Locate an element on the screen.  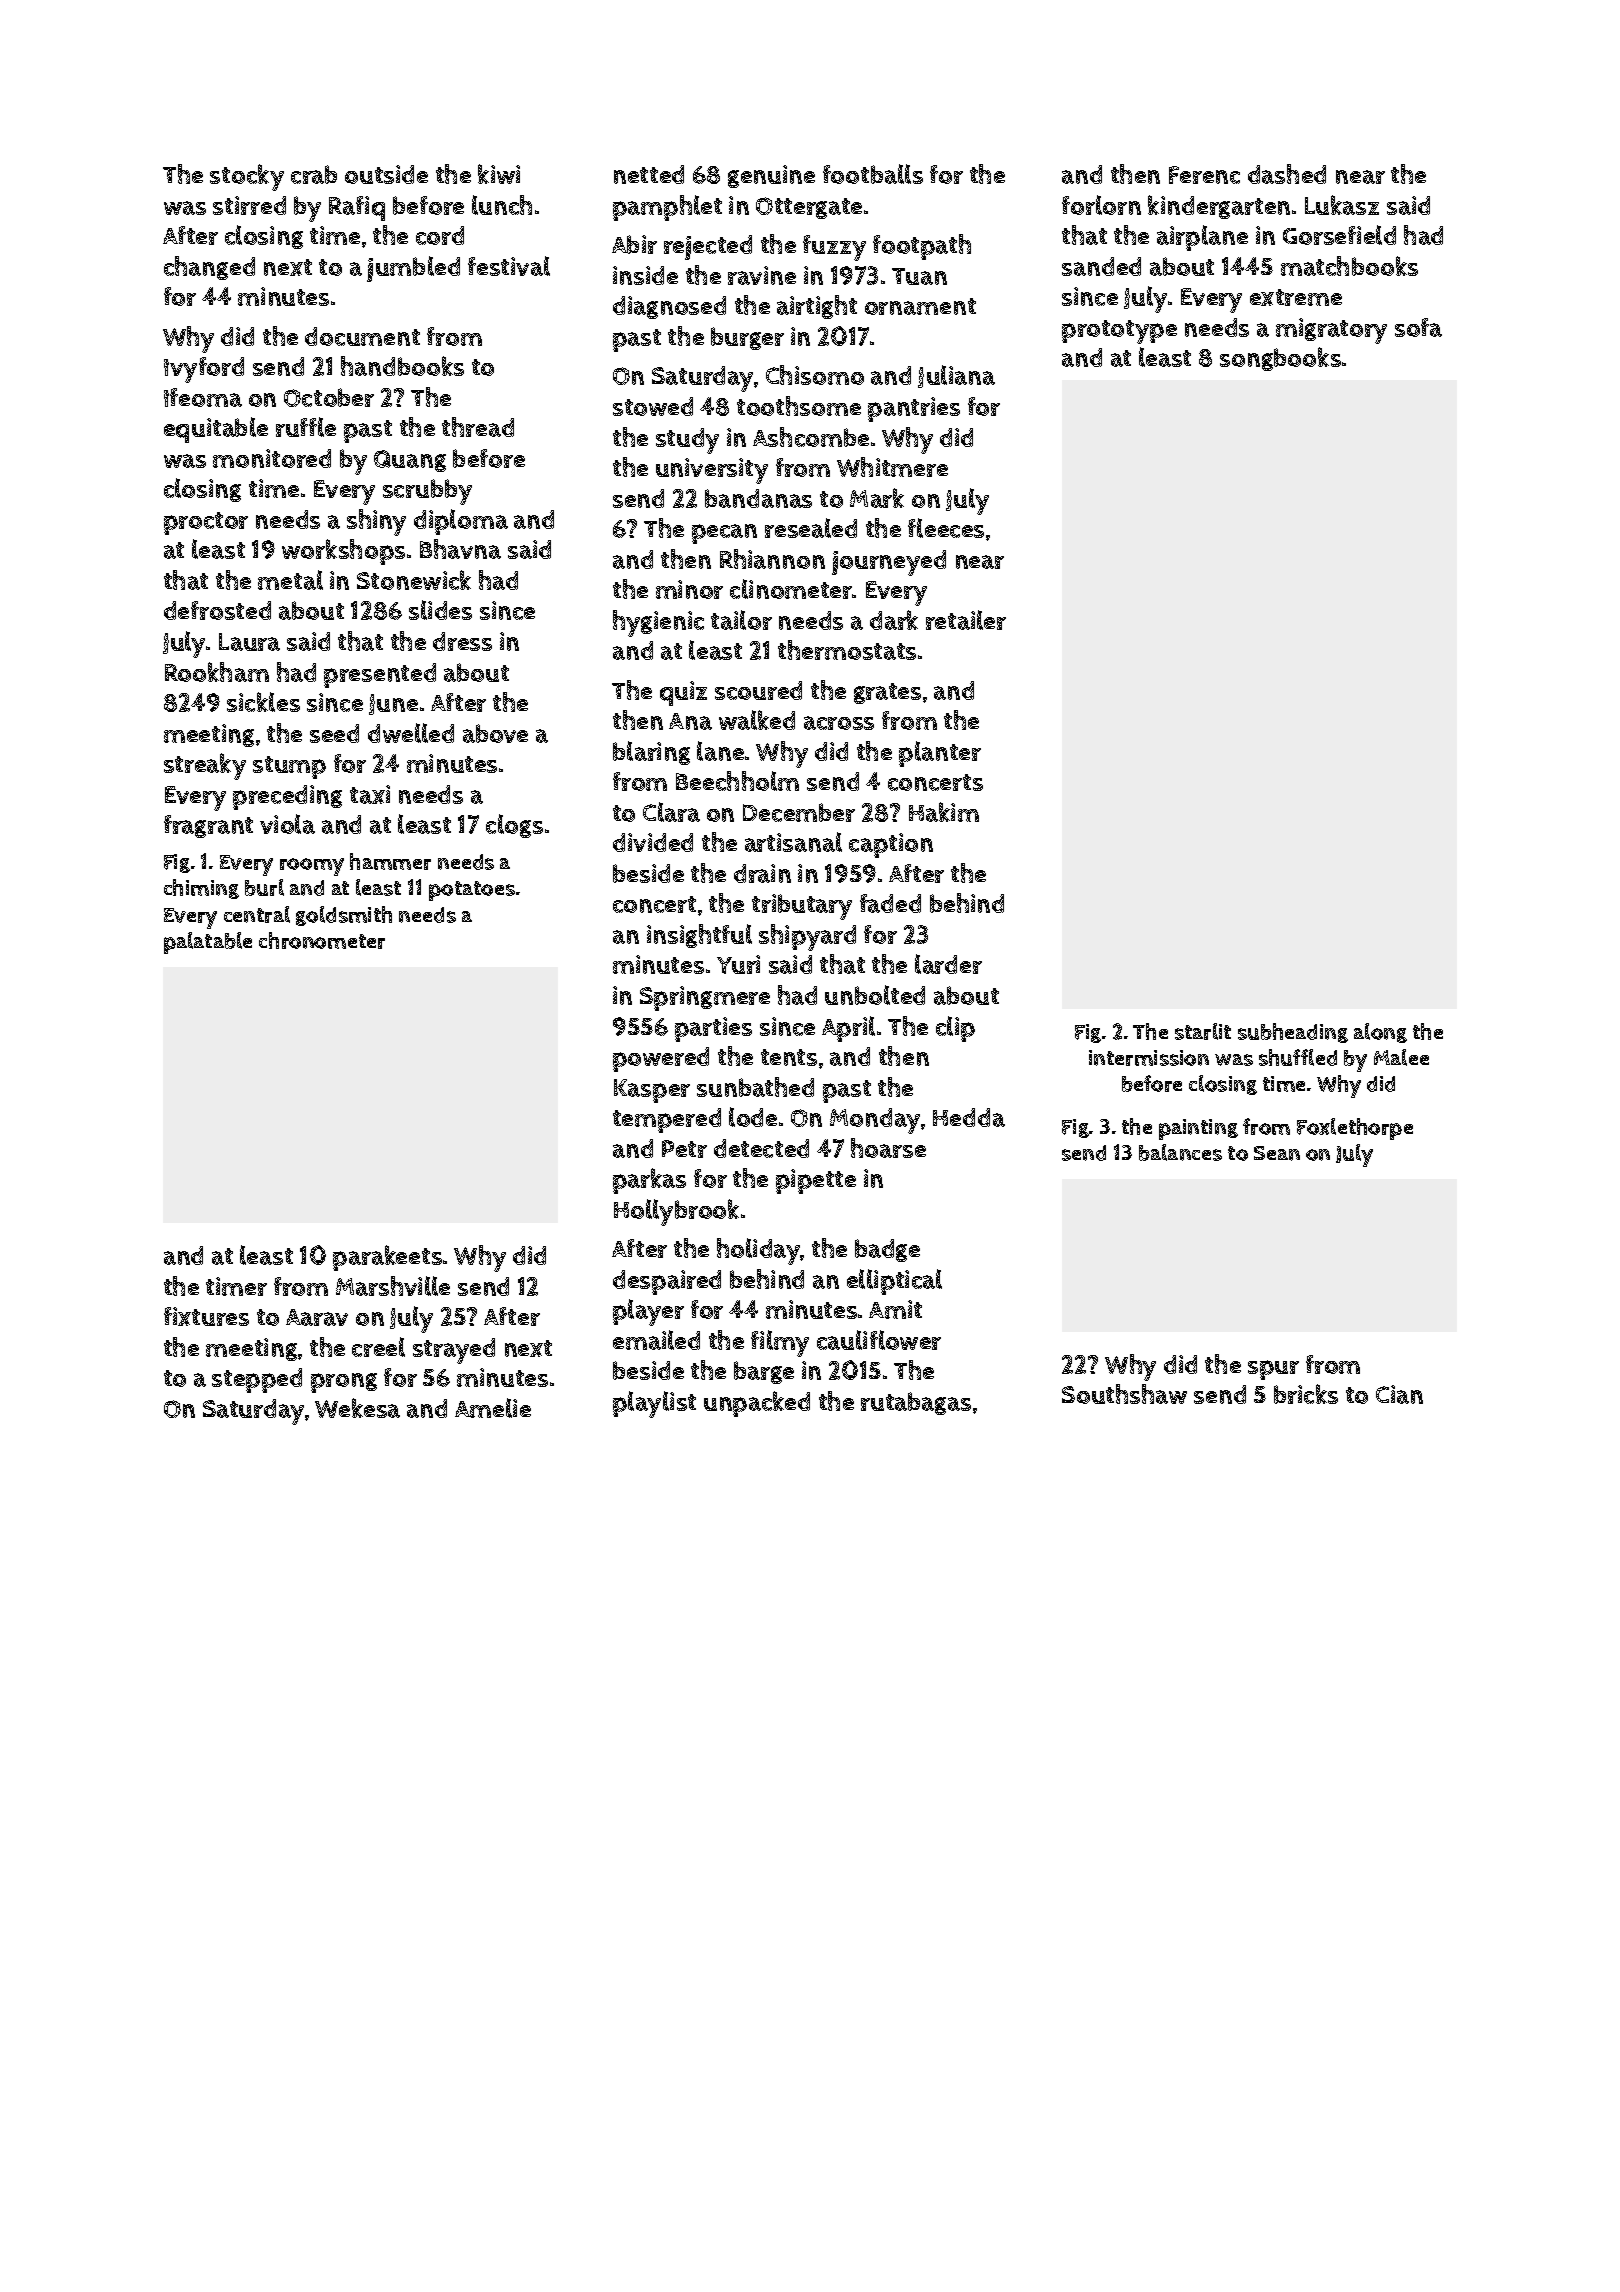
along is located at coordinates (1380, 1033).
